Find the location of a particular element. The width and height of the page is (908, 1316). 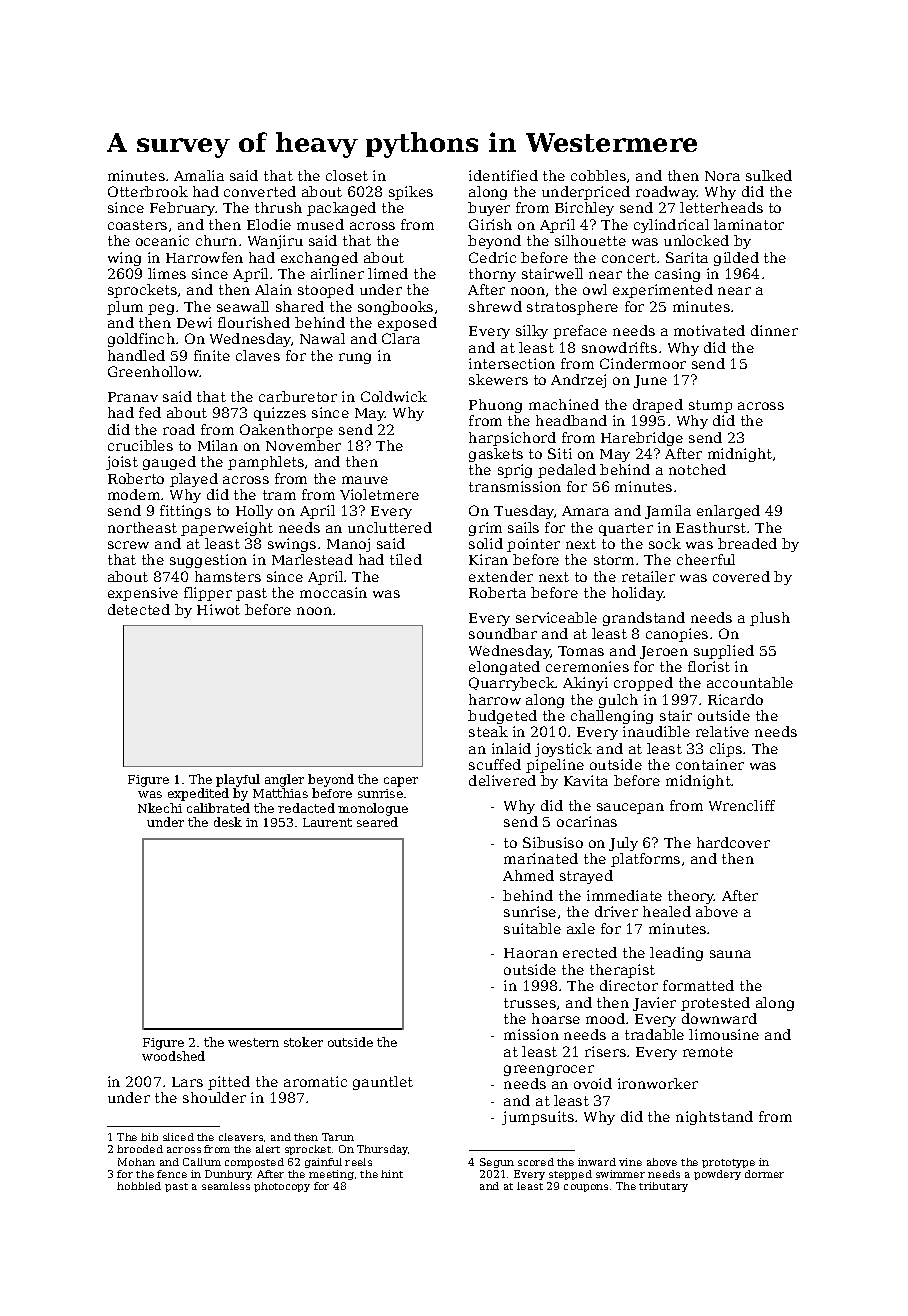

sulked is located at coordinates (769, 175).
